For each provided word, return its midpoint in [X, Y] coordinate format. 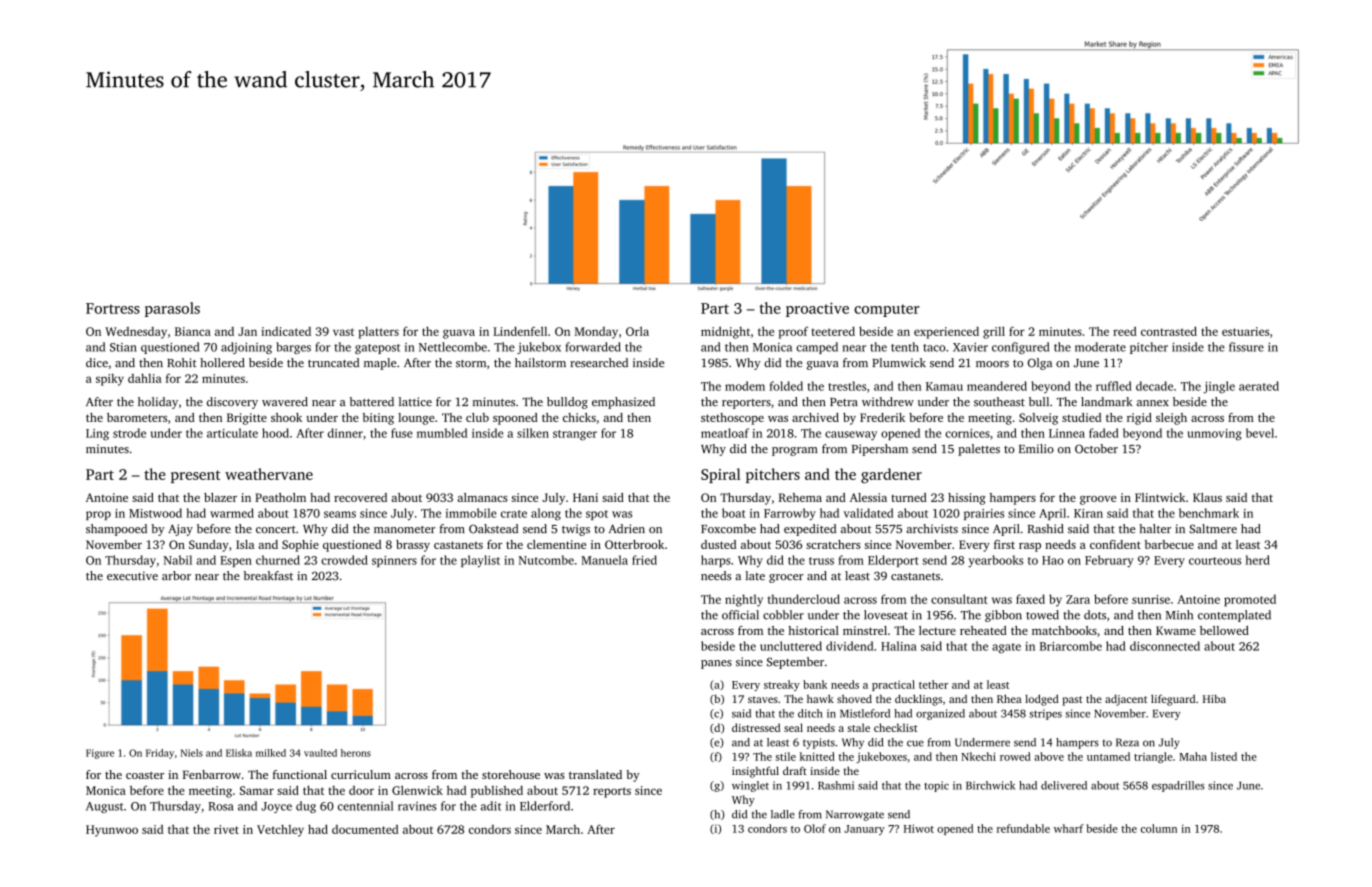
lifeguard [1173, 700]
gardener [891, 476]
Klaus [1207, 497]
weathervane [269, 474]
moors [992, 364]
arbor [176, 575]
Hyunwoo [112, 831]
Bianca [193, 331]
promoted [1250, 600]
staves [763, 699]
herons [356, 753]
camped [817, 348]
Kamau [944, 386]
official [740, 615]
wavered [285, 402]
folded [786, 386]
